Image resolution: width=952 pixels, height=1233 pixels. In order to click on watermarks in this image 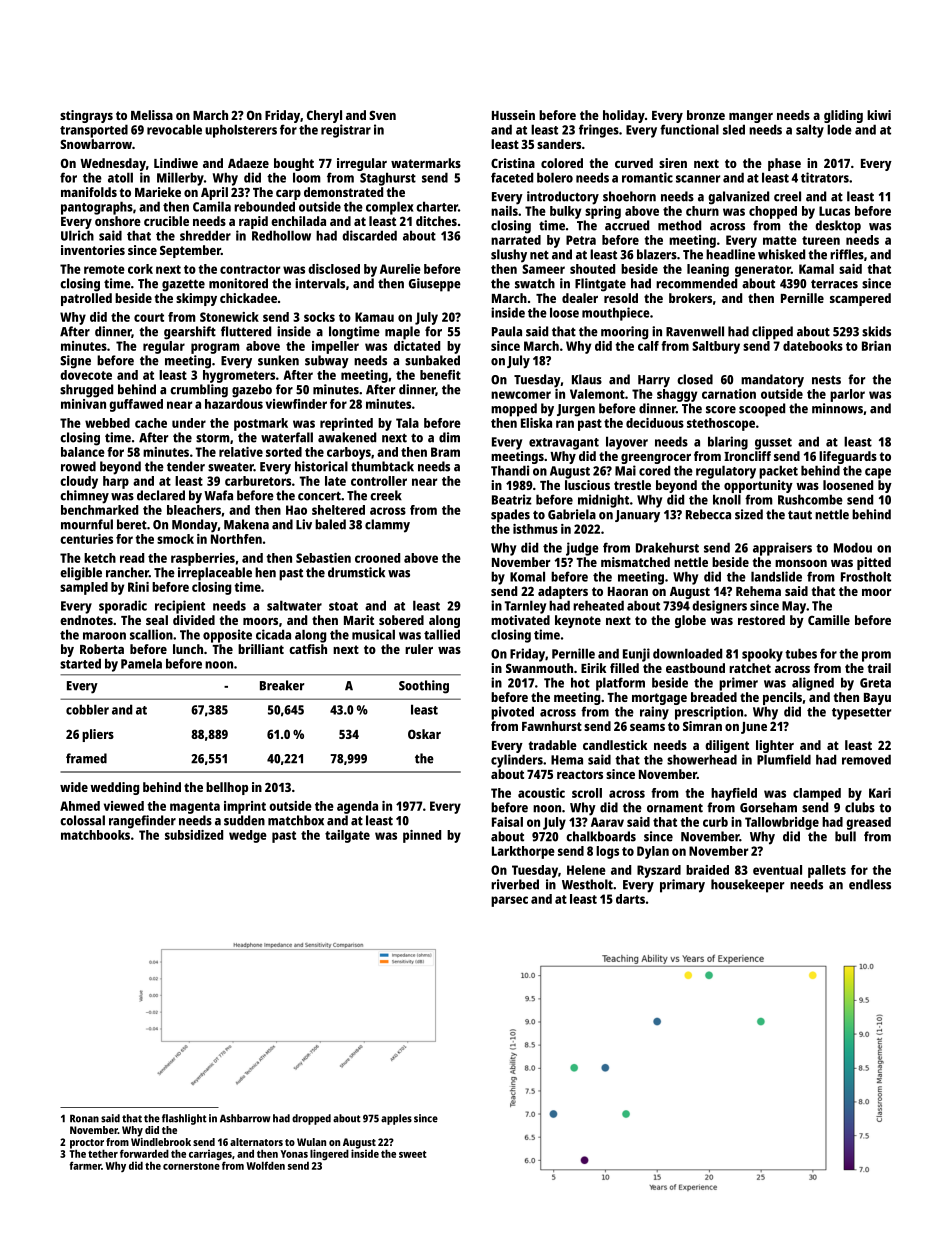, I will do `click(426, 163)`.
